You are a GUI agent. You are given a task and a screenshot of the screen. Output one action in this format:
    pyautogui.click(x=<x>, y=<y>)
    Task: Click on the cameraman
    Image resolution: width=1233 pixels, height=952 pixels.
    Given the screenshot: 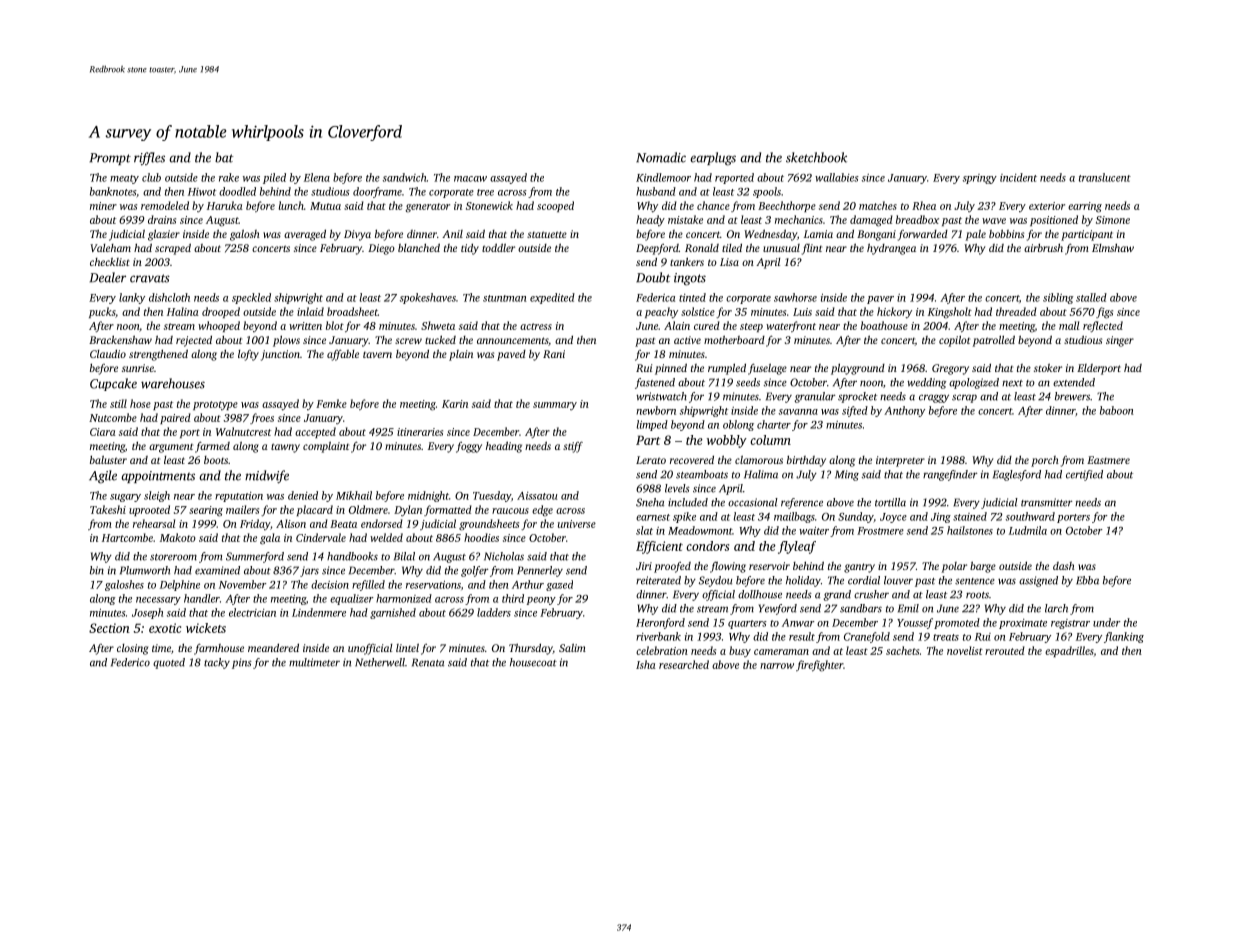 What is the action you would take?
    pyautogui.click(x=781, y=652)
